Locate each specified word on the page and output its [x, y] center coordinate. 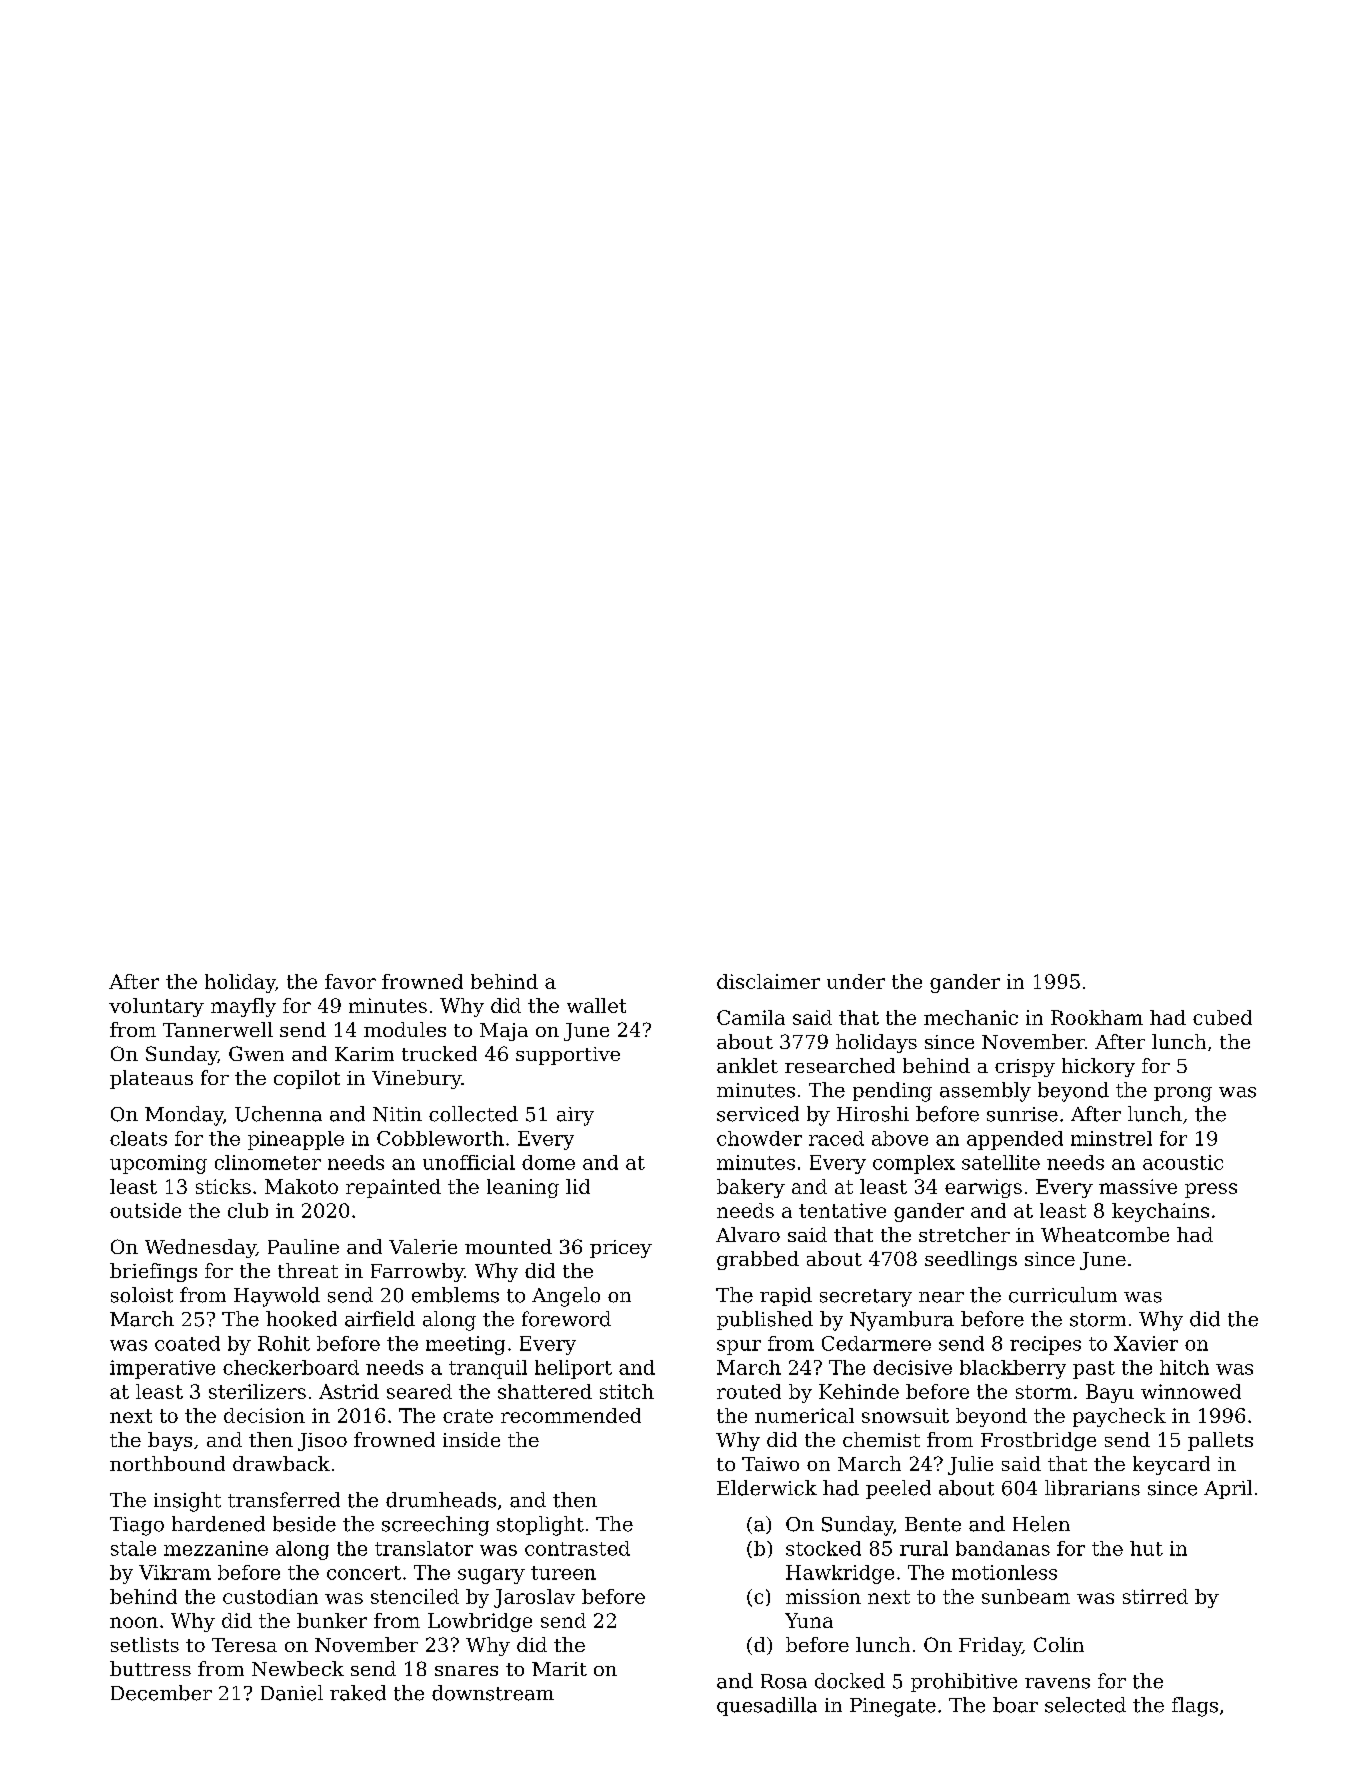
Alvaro [748, 1234]
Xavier [1146, 1343]
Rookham [1097, 1017]
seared [419, 1391]
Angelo [566, 1297]
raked [358, 1693]
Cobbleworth [440, 1138]
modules [405, 1029]
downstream [493, 1693]
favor [350, 981]
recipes [1045, 1345]
